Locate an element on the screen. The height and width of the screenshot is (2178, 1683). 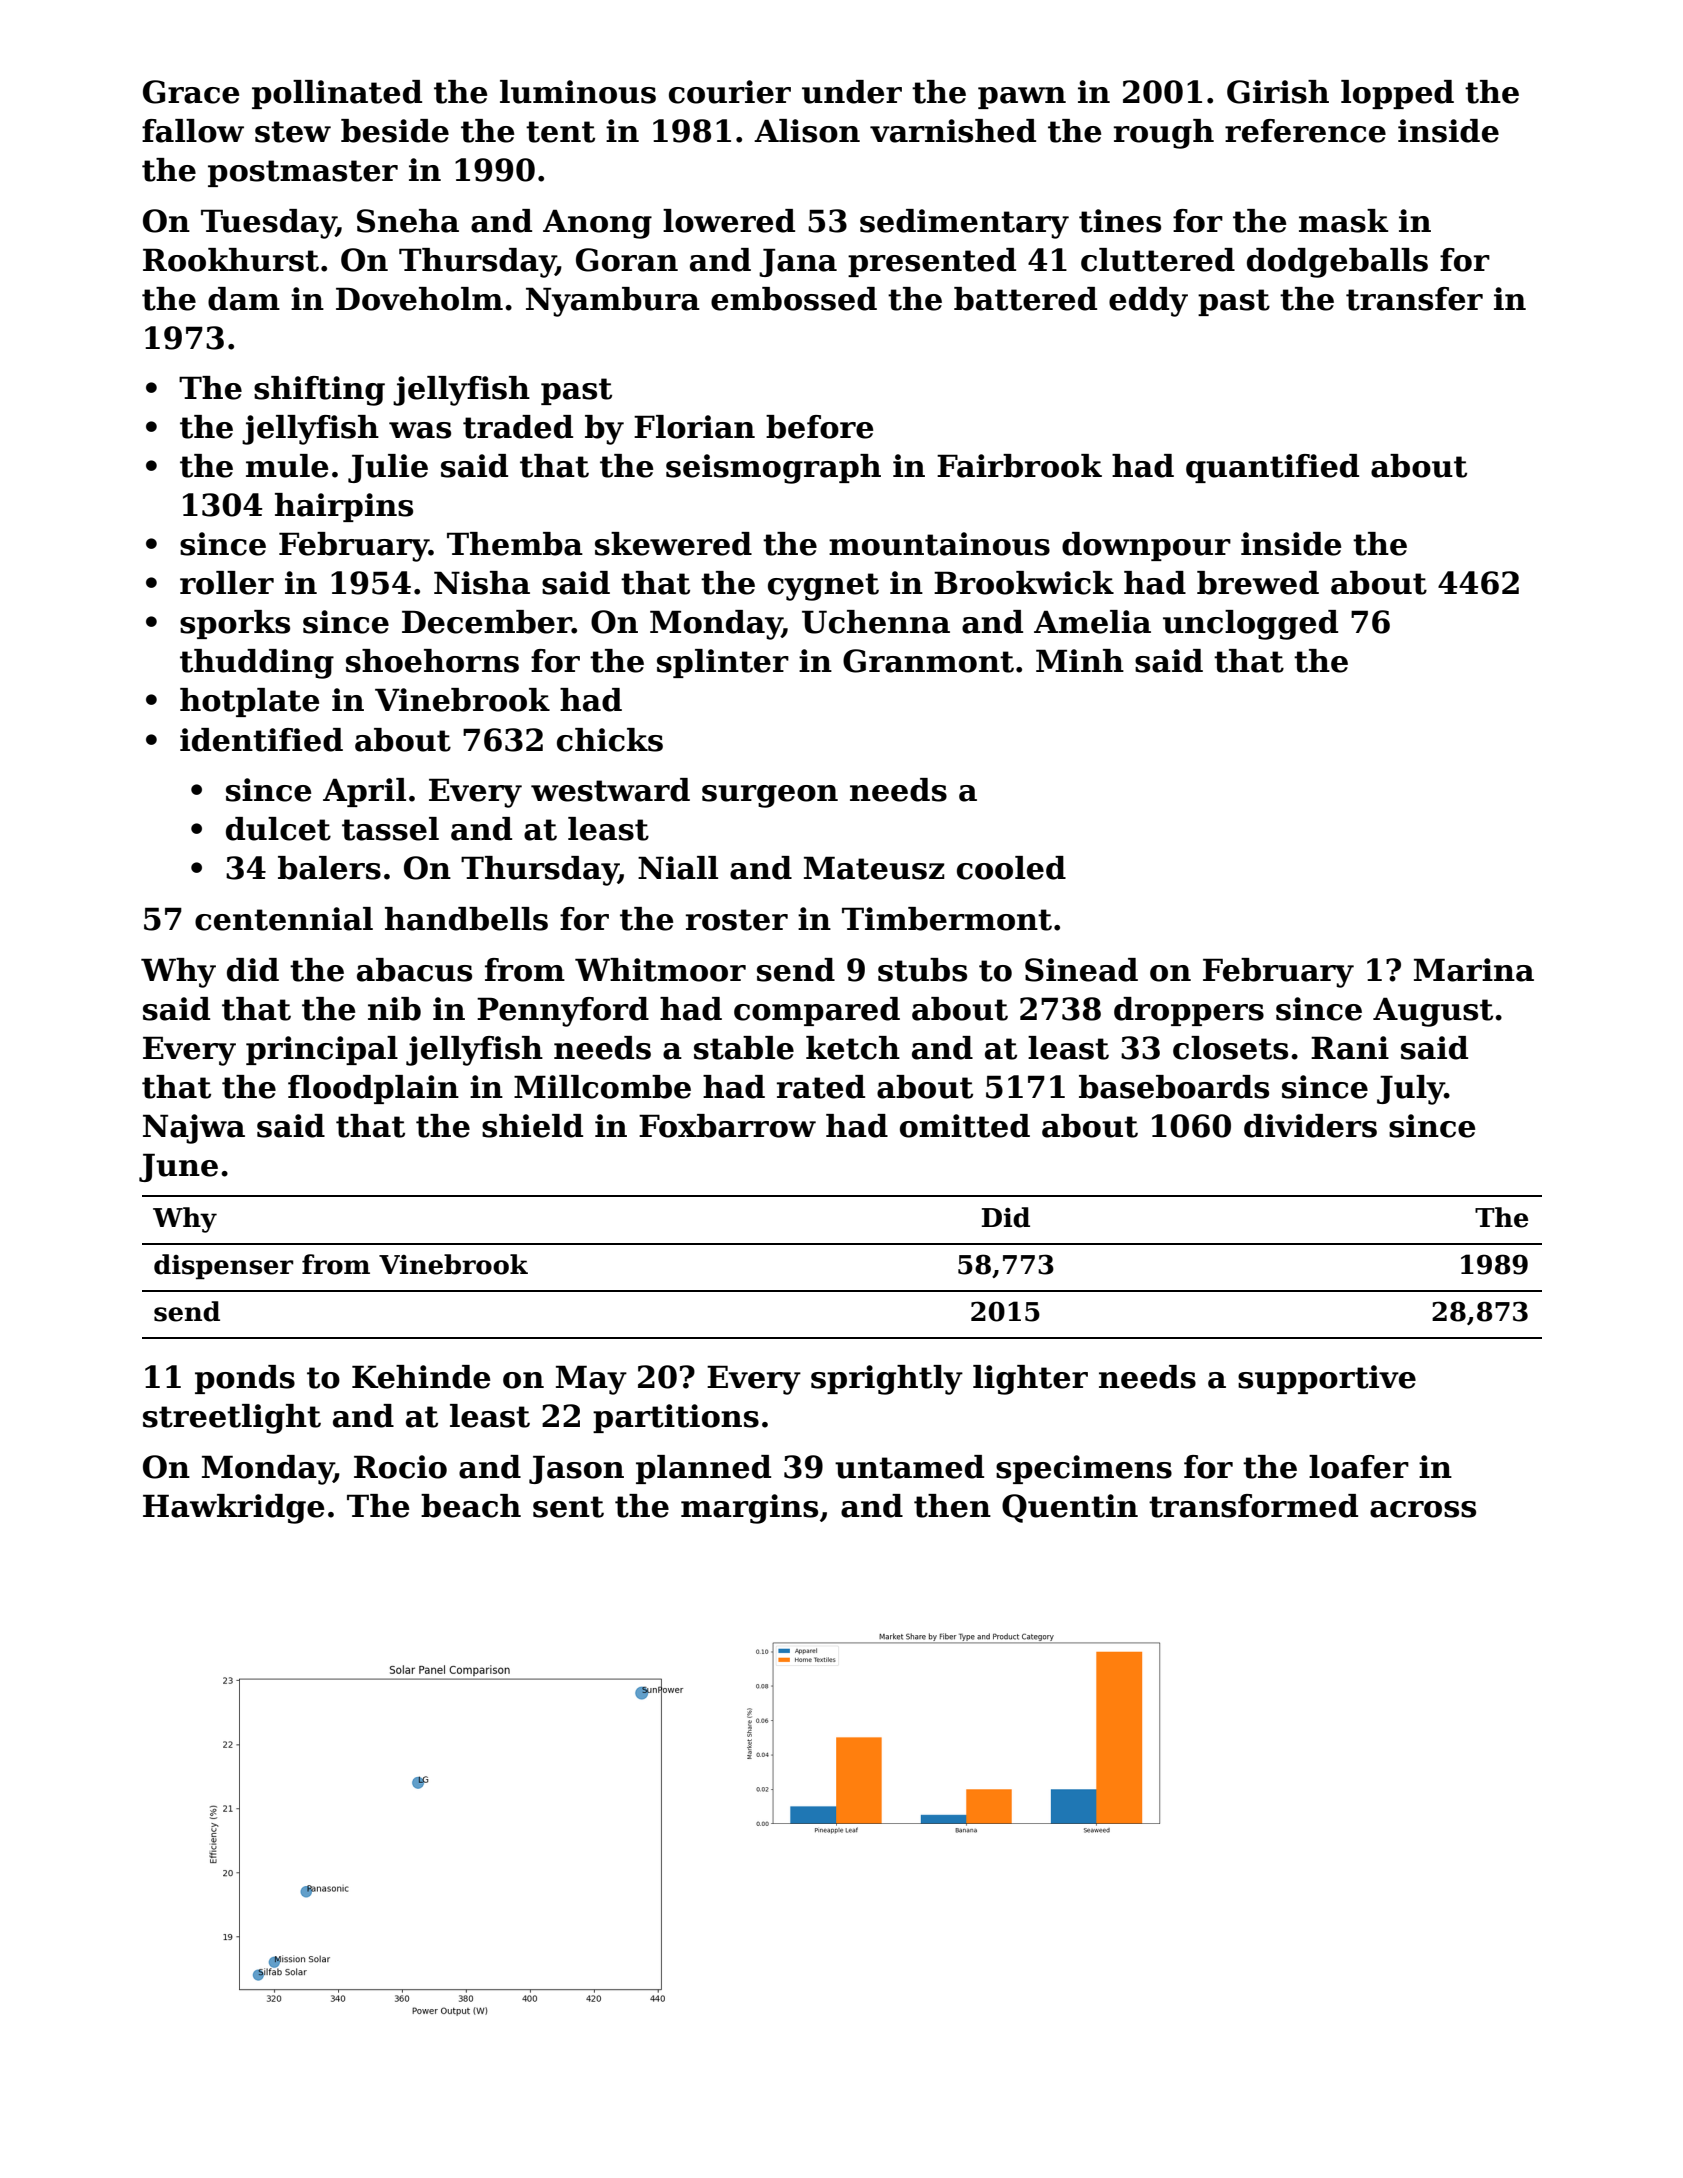
Granmont is located at coordinates (928, 661).
